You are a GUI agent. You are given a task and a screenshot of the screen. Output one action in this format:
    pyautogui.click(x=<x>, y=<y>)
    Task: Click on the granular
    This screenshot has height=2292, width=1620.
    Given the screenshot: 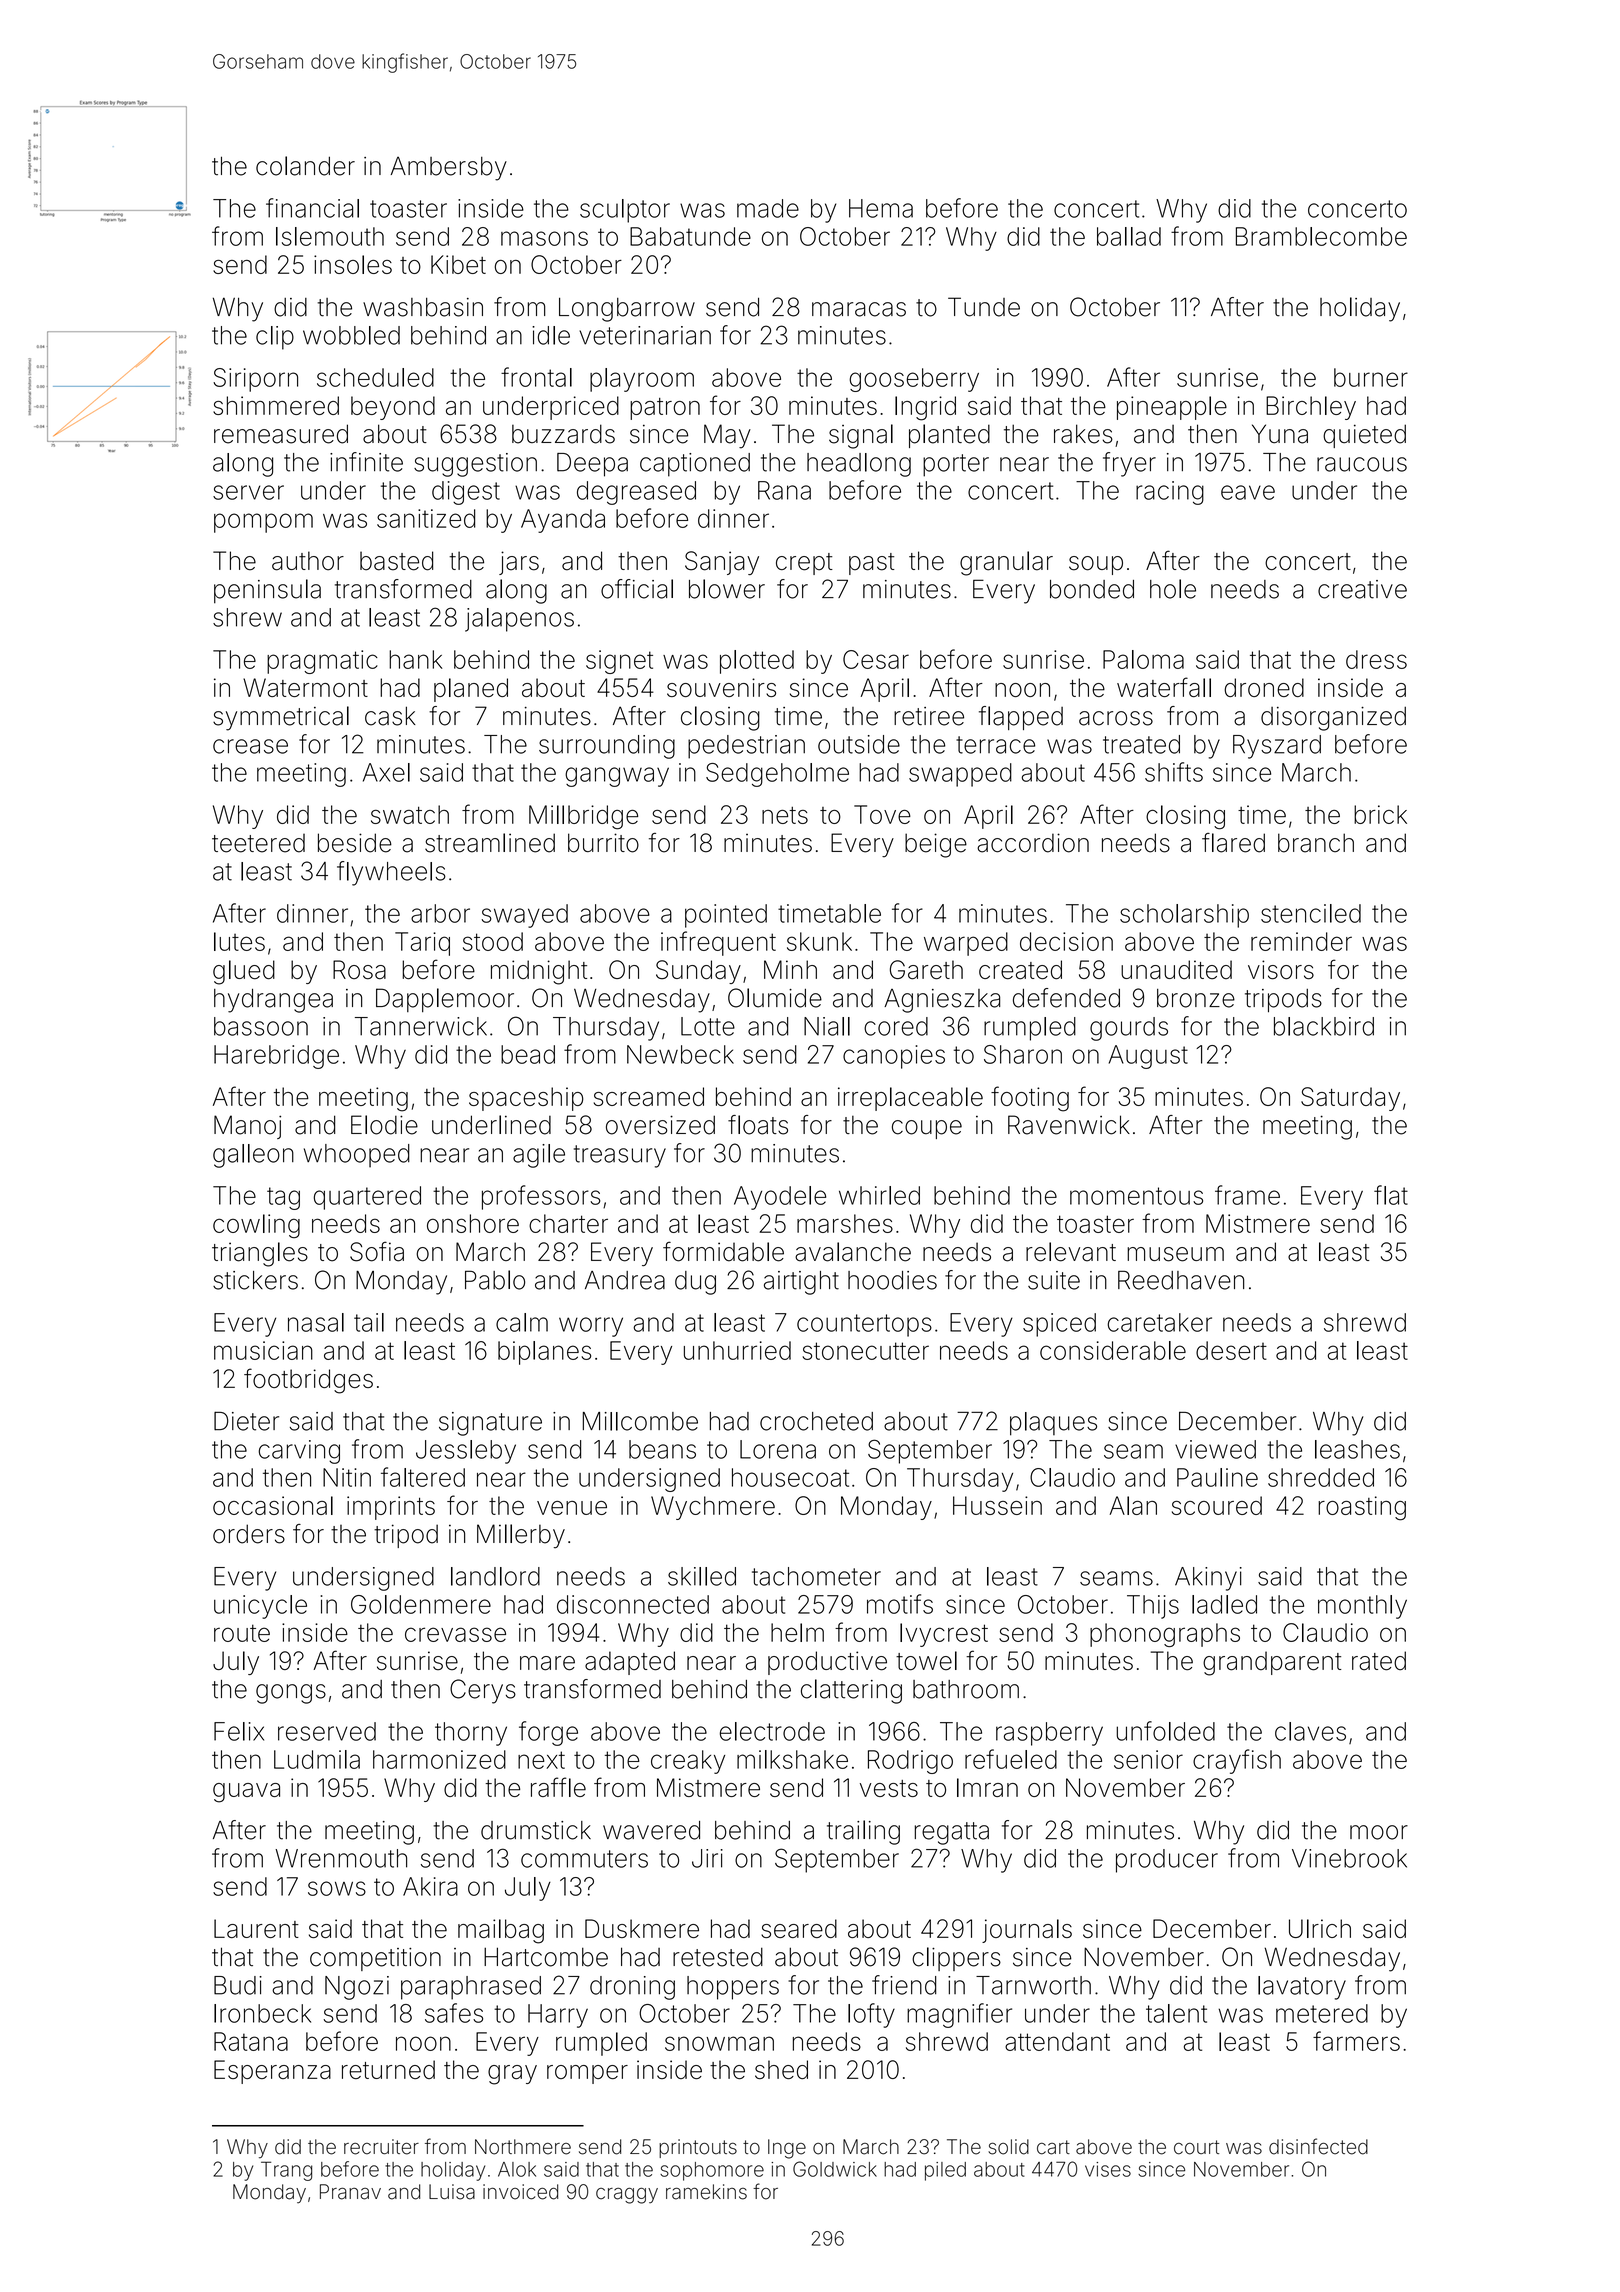 What is the action you would take?
    pyautogui.click(x=1006, y=563)
